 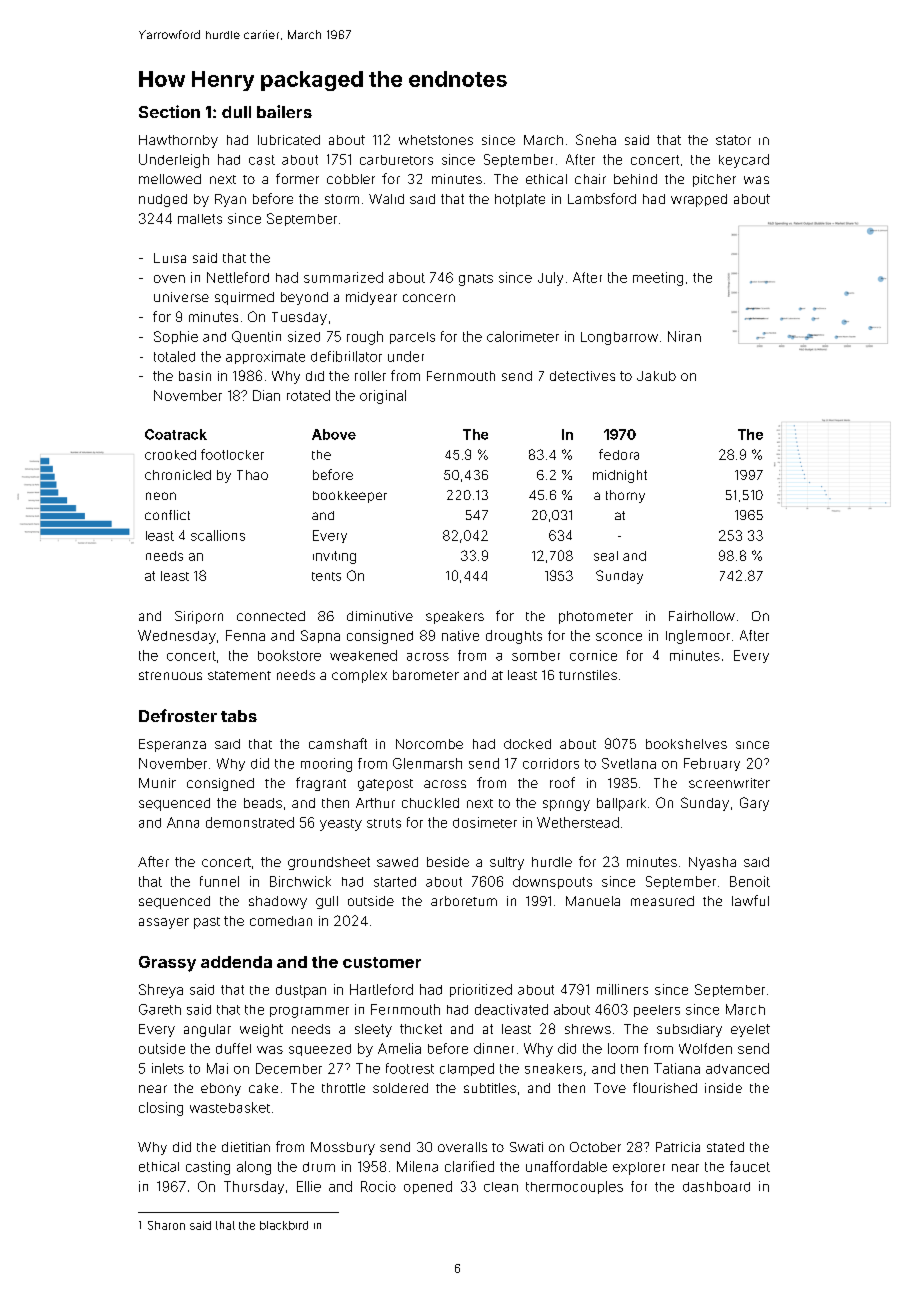 I want to click on dashboard, so click(x=716, y=1186).
